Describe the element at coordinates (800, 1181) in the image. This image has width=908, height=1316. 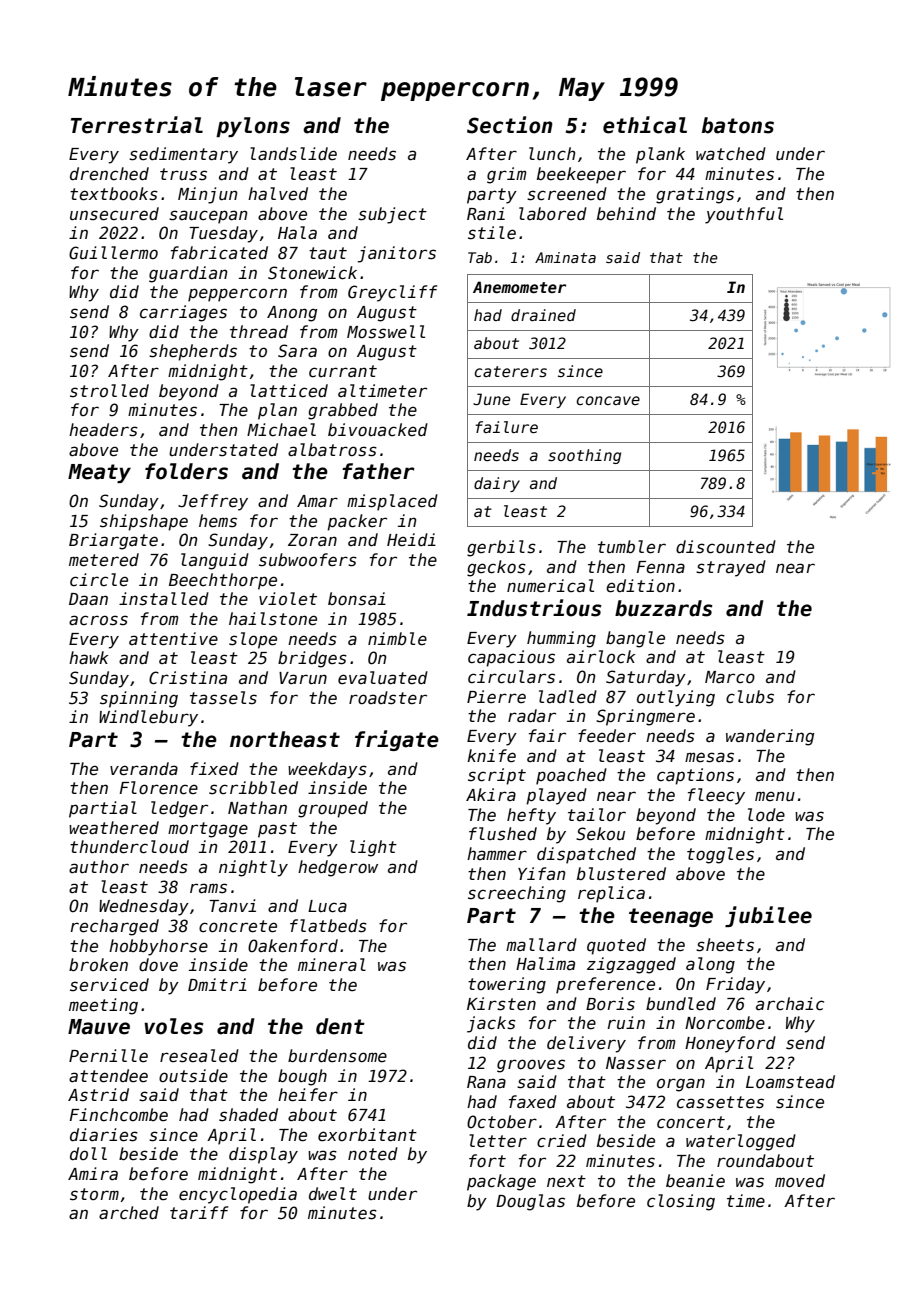
I see `moved` at that location.
